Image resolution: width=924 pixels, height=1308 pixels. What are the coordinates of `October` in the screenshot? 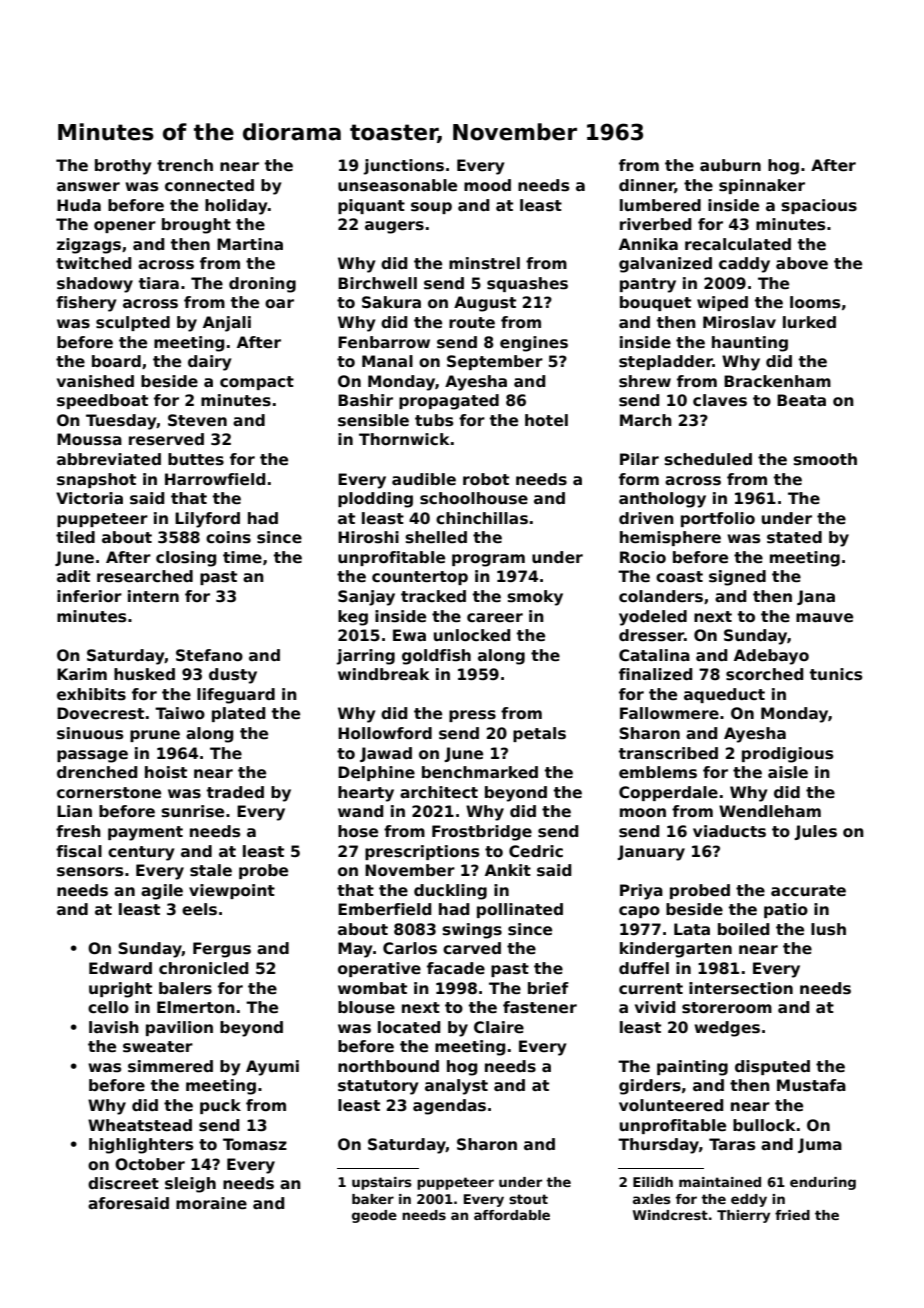 It's located at (150, 1164).
